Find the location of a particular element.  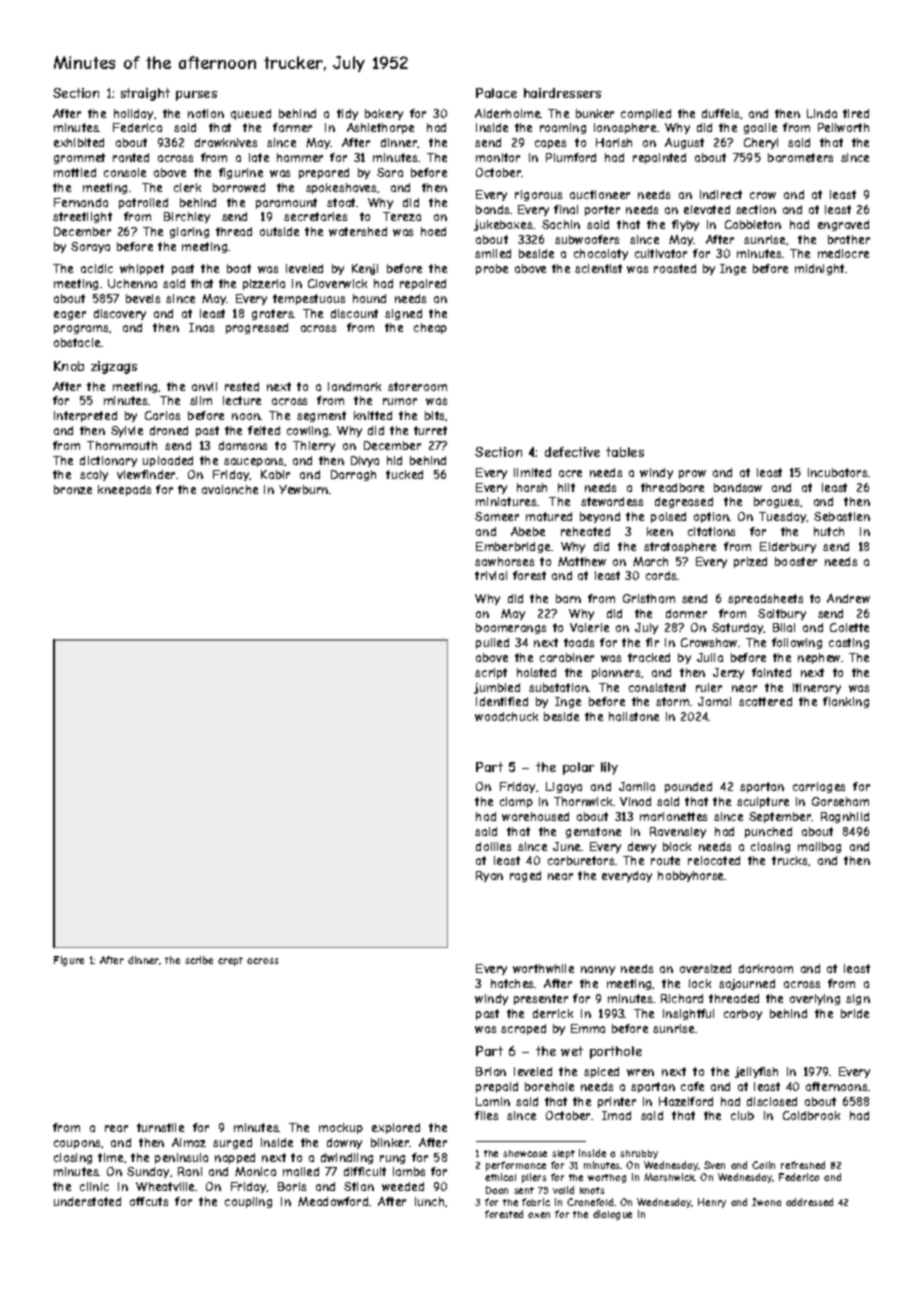

offcuts is located at coordinates (149, 1201).
